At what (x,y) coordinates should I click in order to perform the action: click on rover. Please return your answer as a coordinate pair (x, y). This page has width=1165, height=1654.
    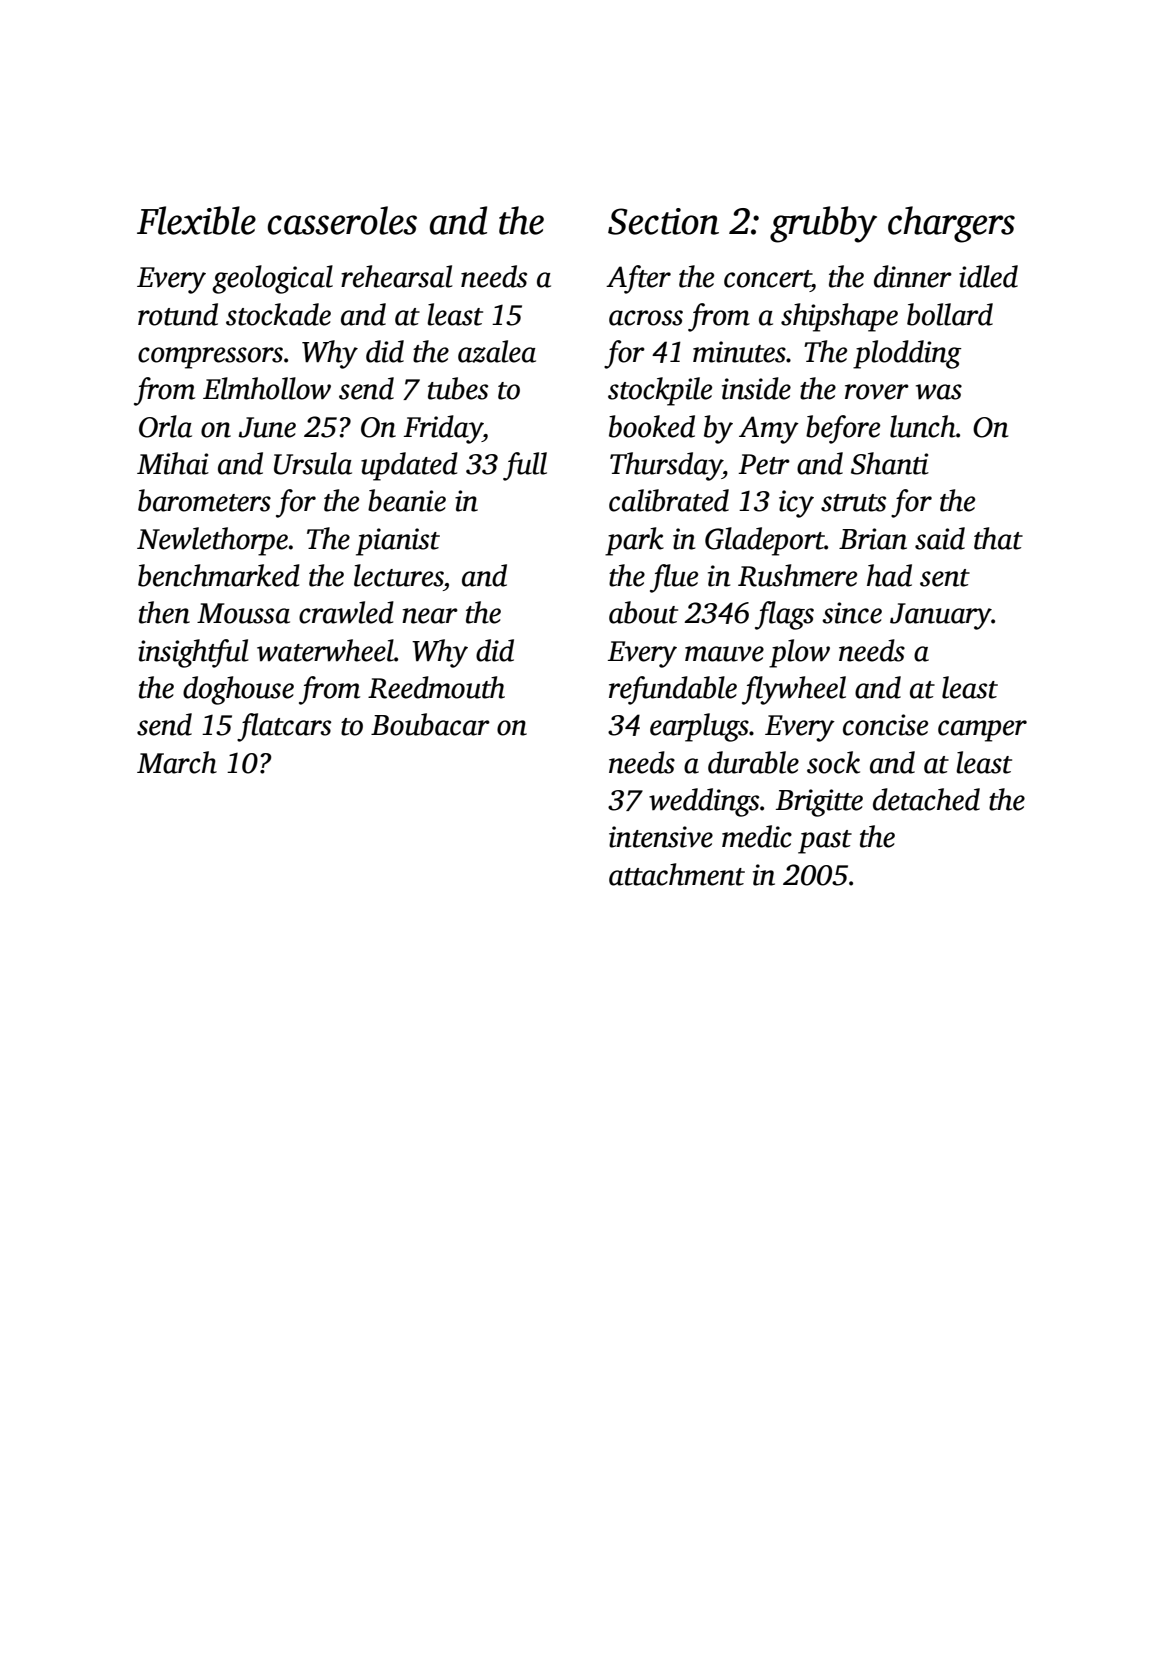
    Looking at the image, I should click on (877, 392).
